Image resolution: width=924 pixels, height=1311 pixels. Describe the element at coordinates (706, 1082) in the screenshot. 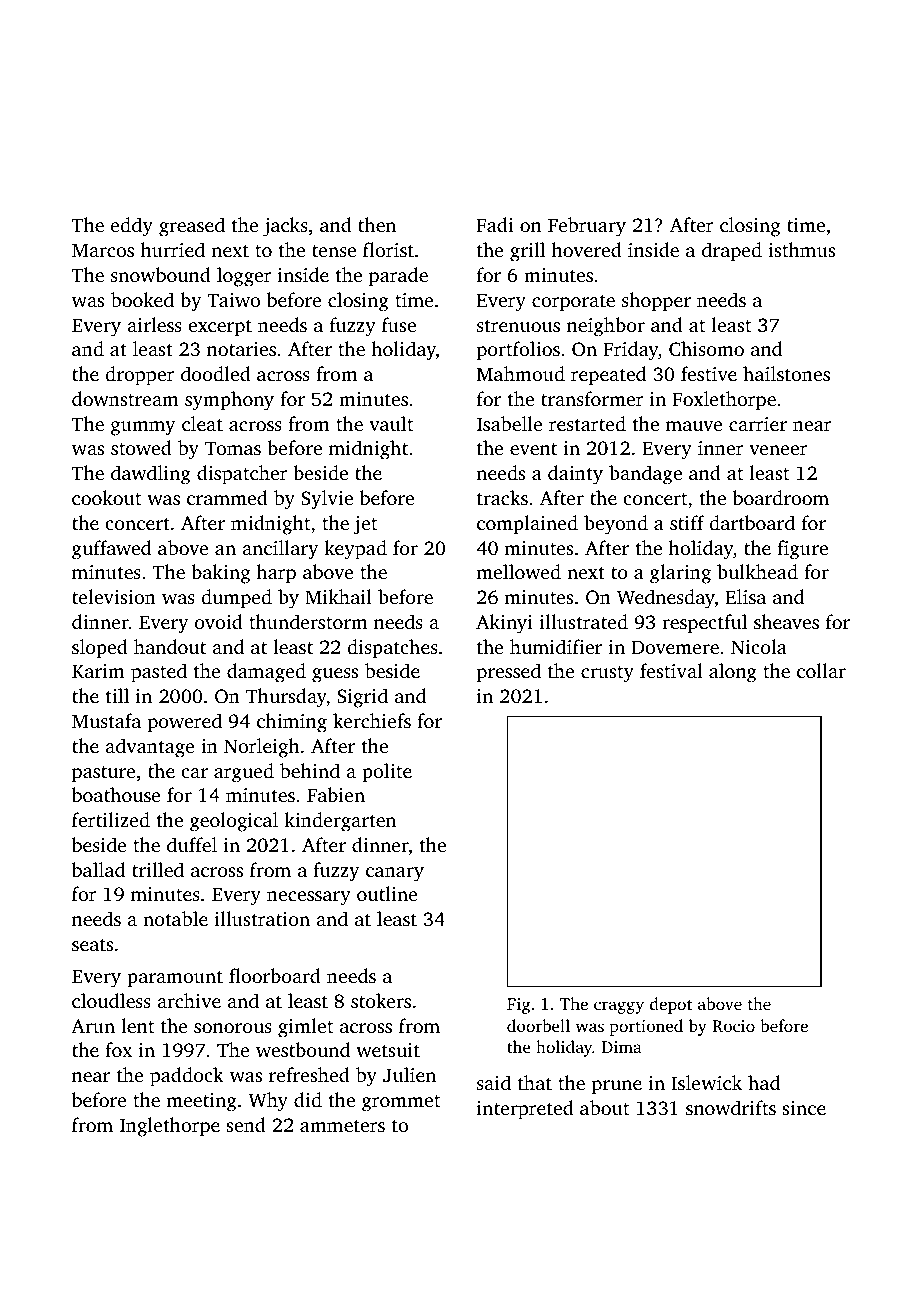

I see `Islewick` at that location.
